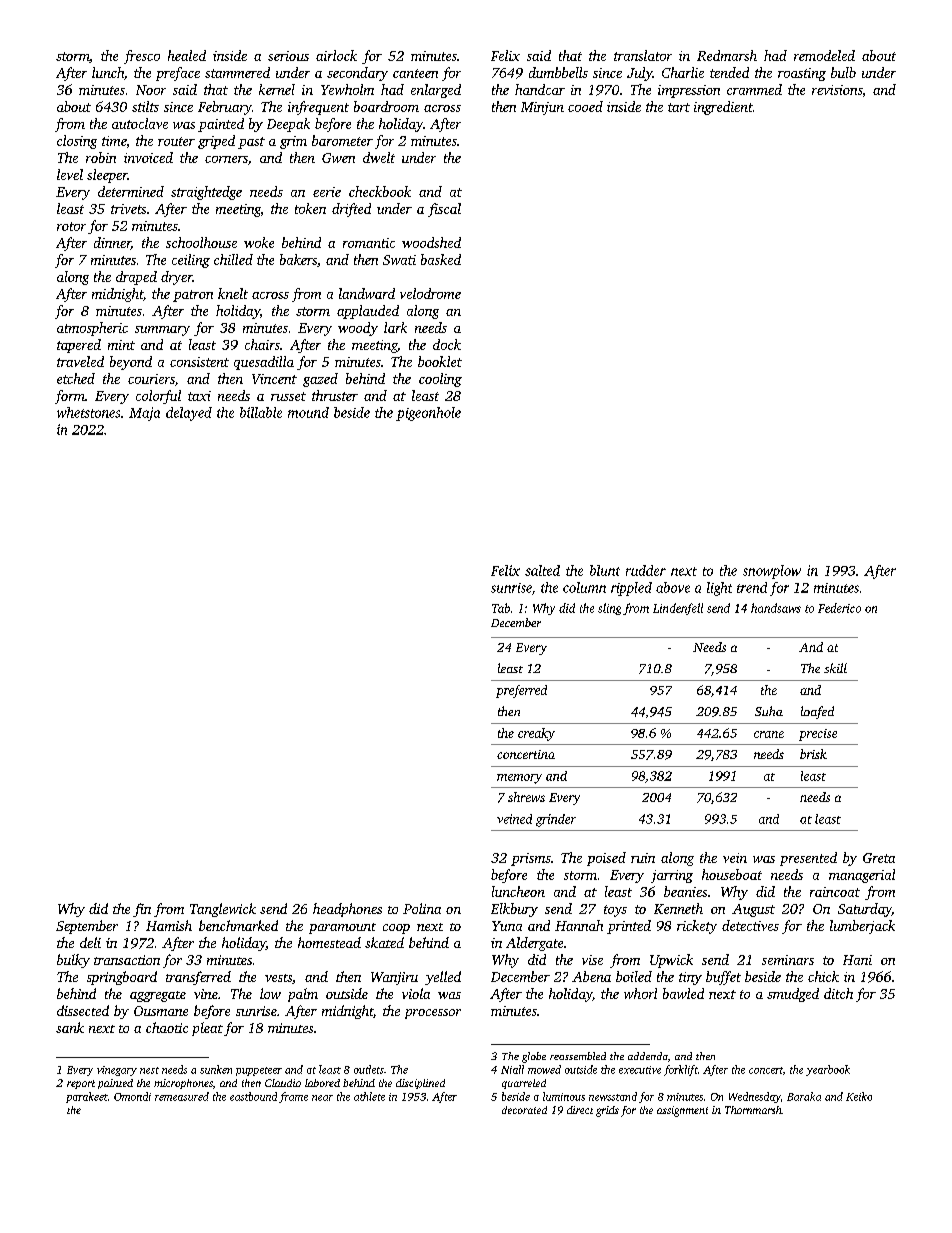  Describe the element at coordinates (793, 995) in the image. I see `smudged` at that location.
